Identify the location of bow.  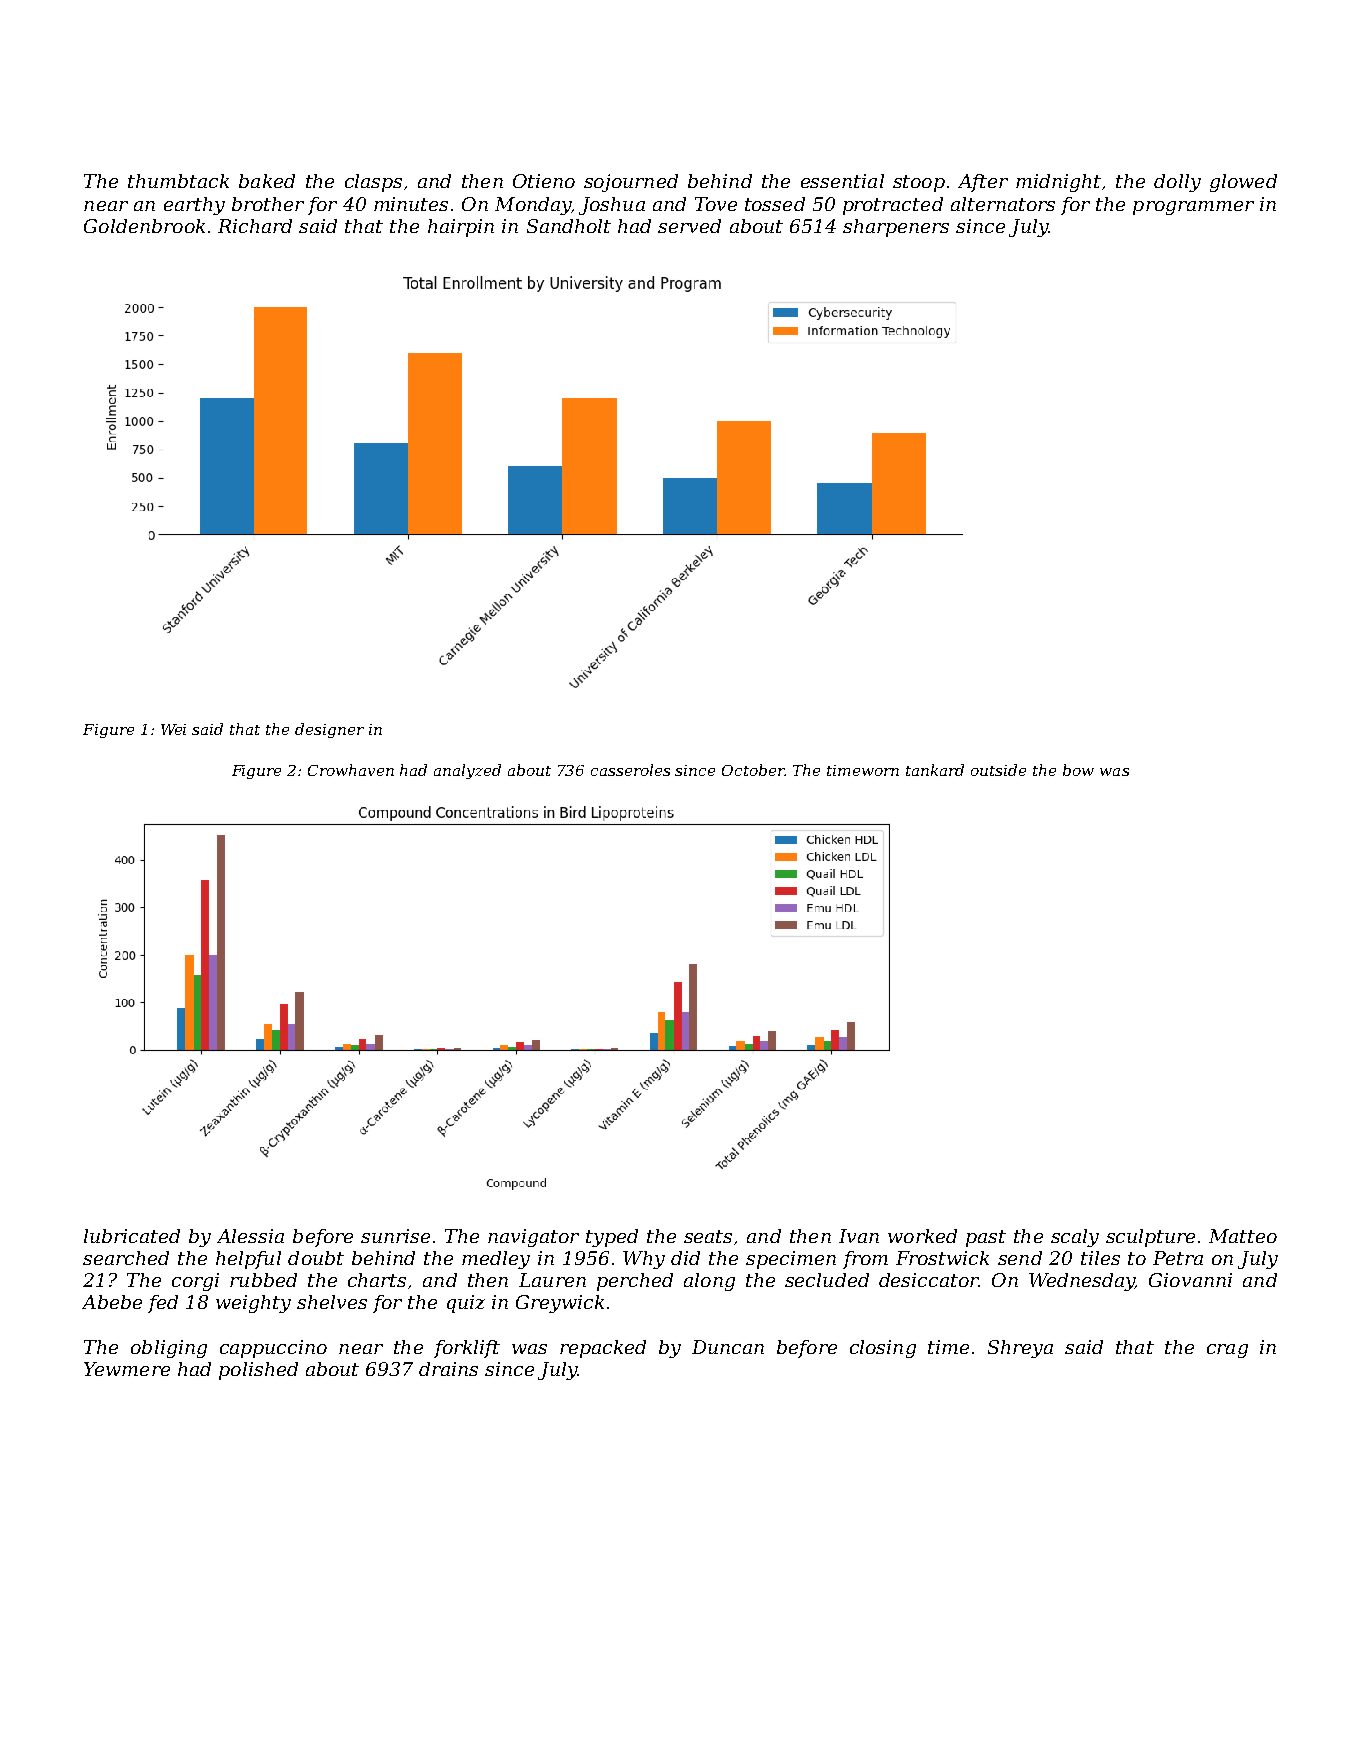
(1078, 770).
